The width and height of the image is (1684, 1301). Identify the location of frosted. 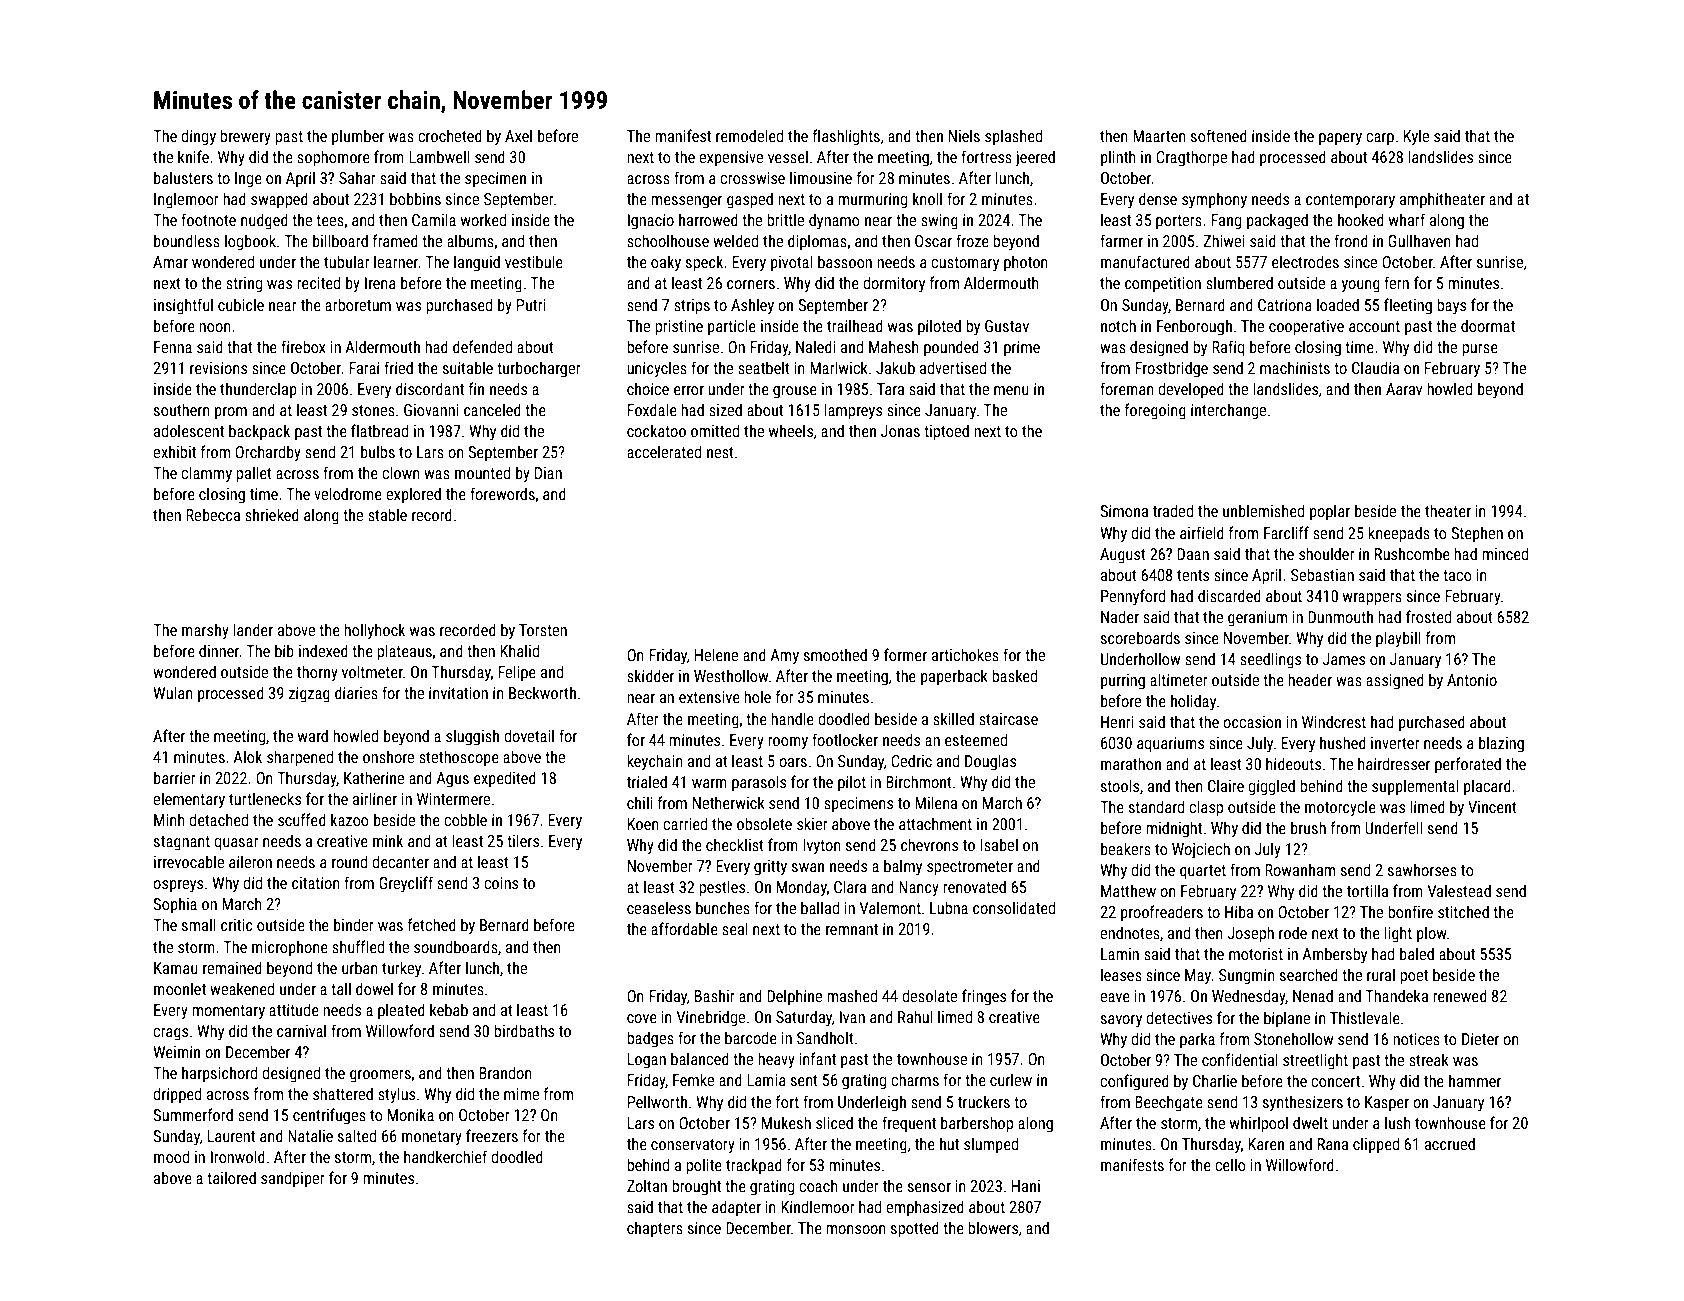
(1428, 616).
